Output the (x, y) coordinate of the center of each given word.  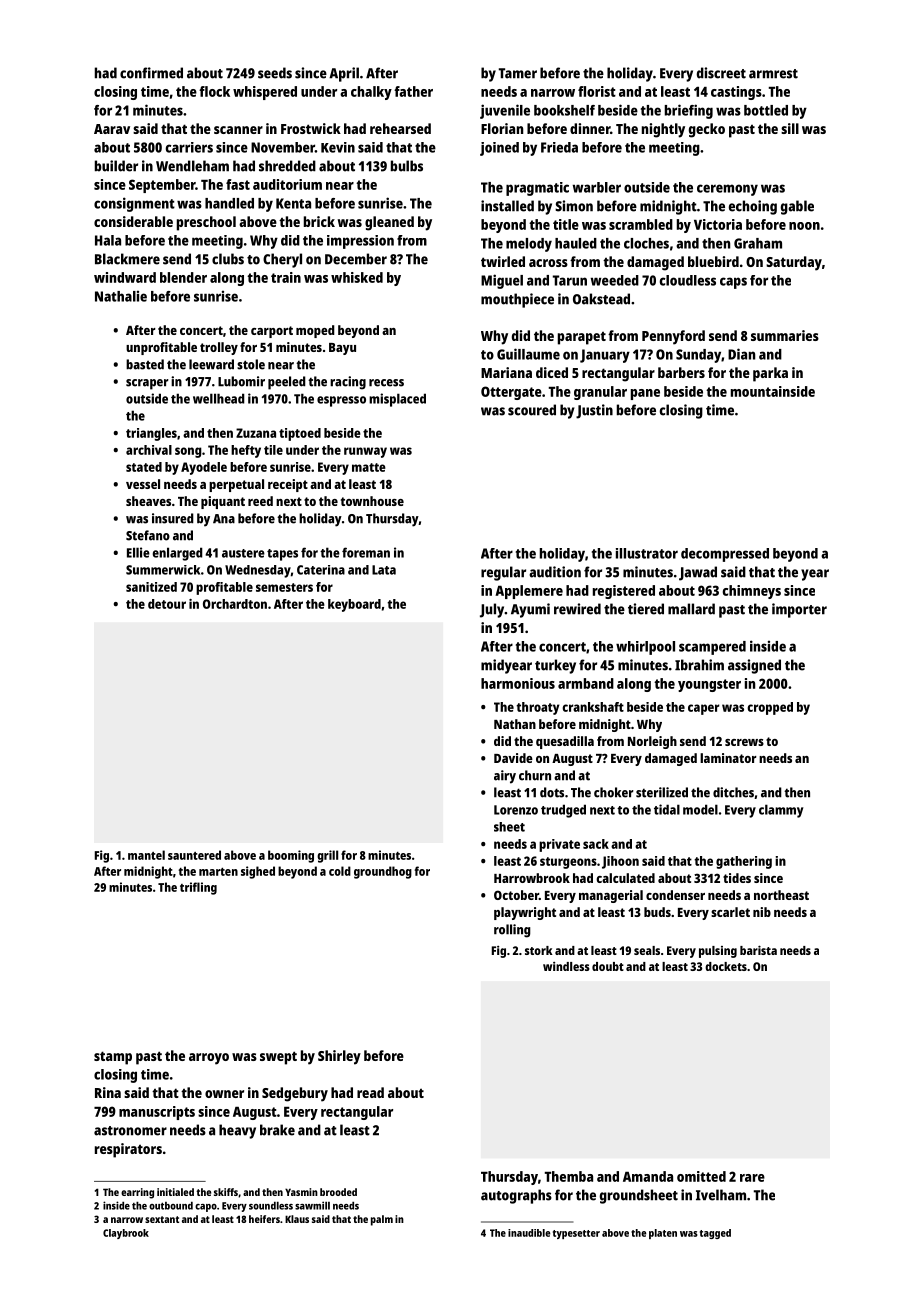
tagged (715, 1234)
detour (167, 604)
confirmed (151, 73)
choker (614, 792)
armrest (773, 74)
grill (327, 856)
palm (382, 1220)
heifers (264, 1219)
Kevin (338, 147)
